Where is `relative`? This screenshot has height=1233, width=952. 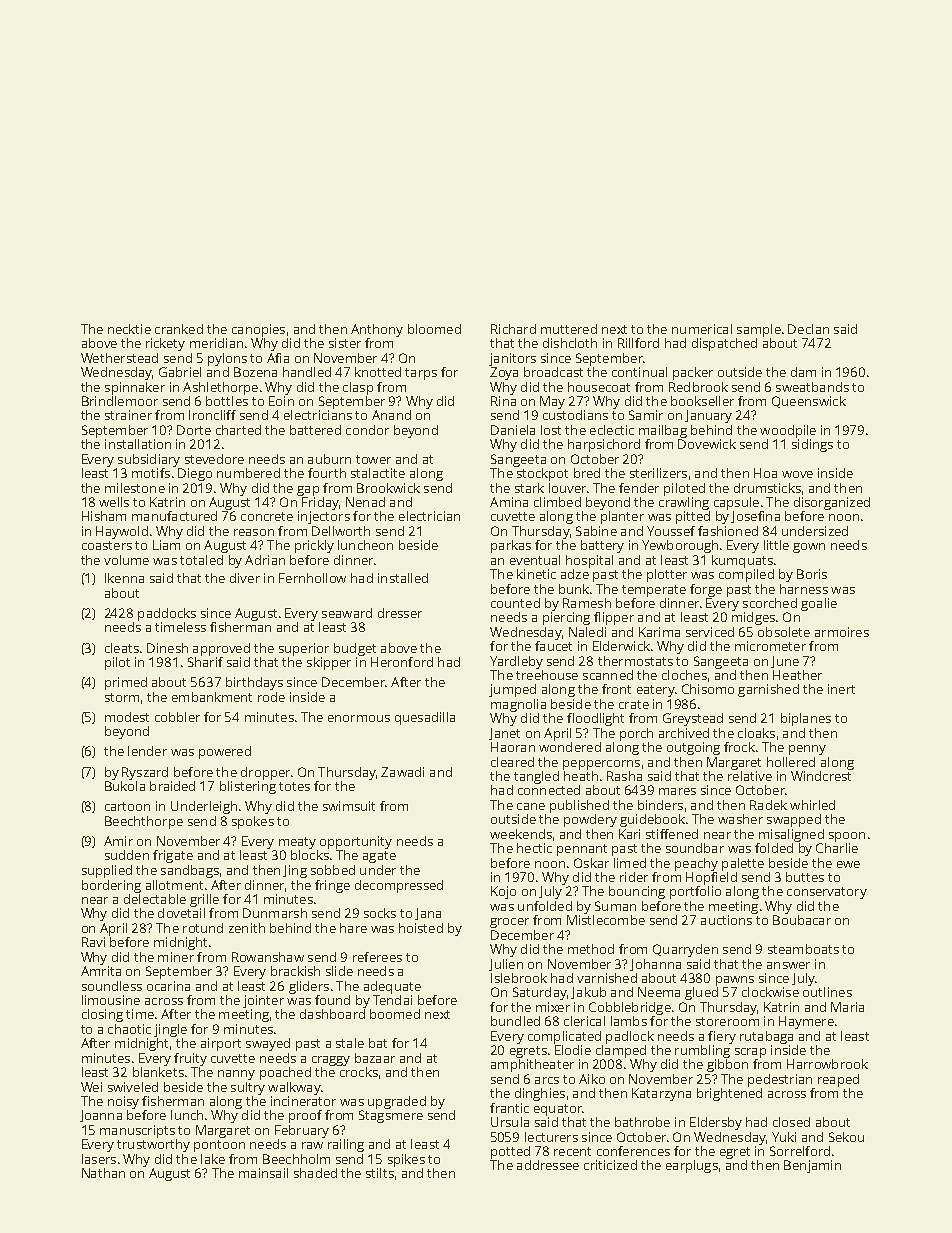
relative is located at coordinates (750, 776).
